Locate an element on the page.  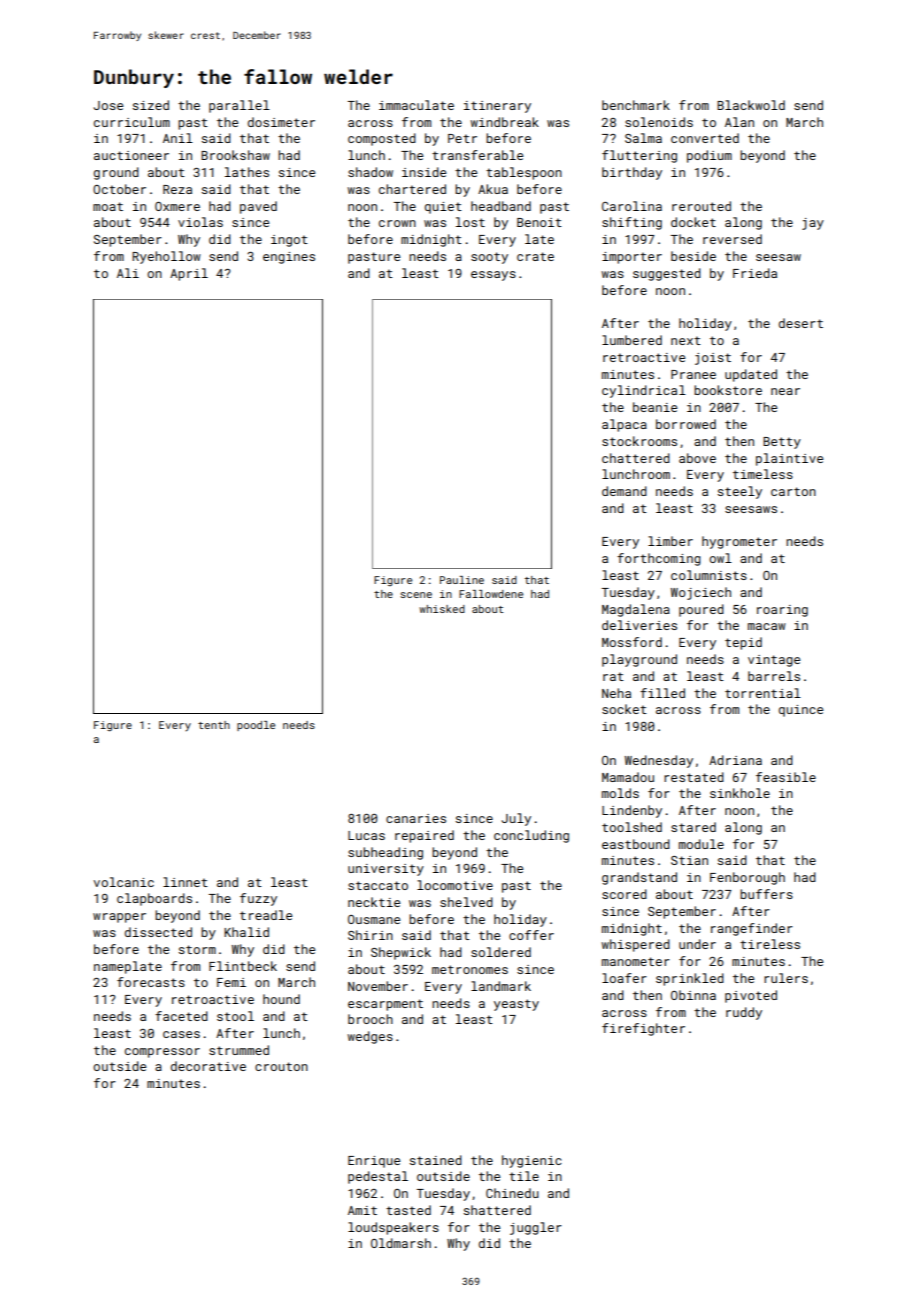
sized is located at coordinates (151, 105).
